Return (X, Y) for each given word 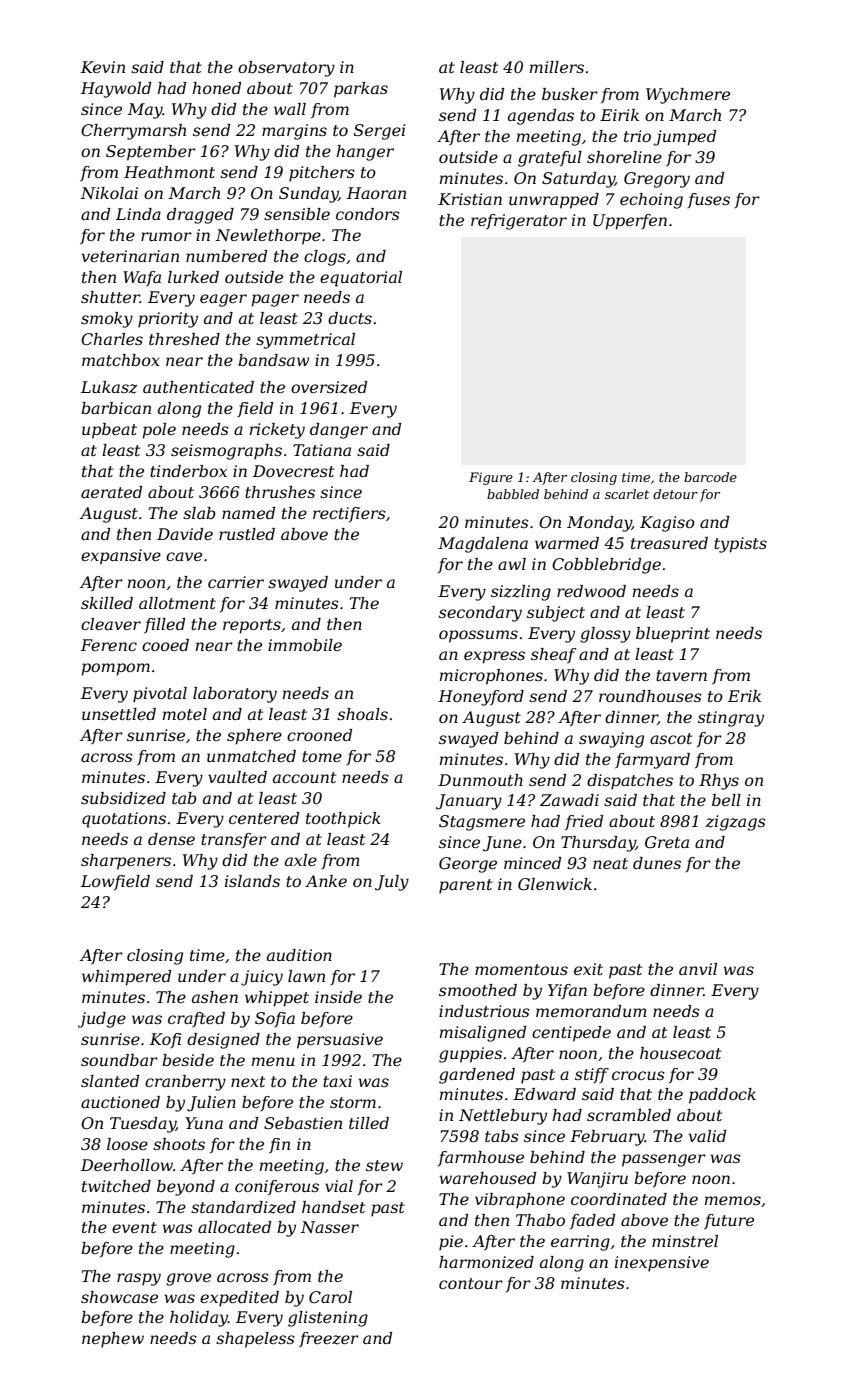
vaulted (237, 777)
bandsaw (274, 360)
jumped (685, 138)
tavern (681, 675)
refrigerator (519, 222)
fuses (708, 200)
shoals (362, 714)
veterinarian (130, 256)
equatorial (361, 279)
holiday (199, 1319)
